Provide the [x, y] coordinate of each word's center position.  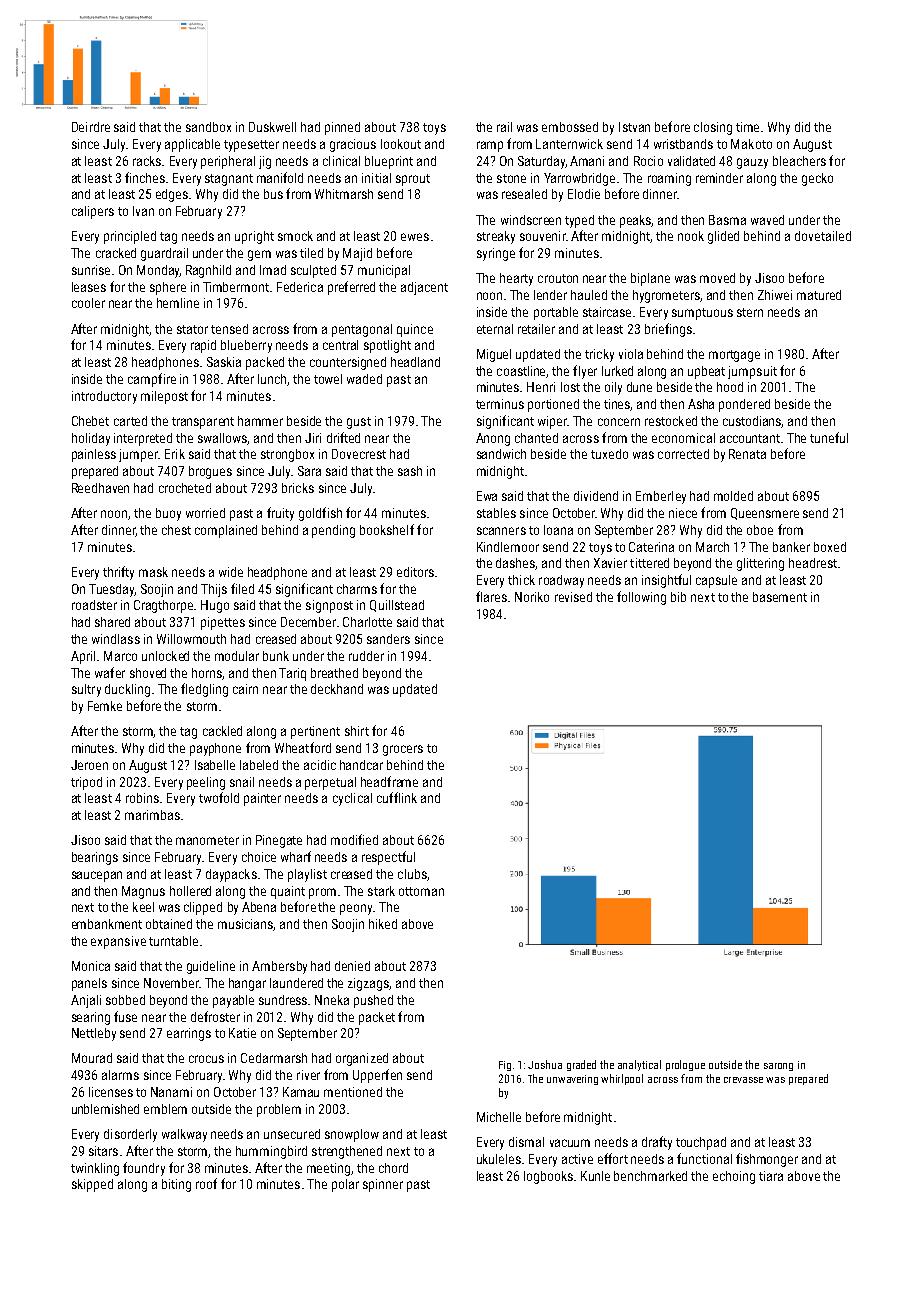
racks [147, 161]
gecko [817, 179]
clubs [412, 874]
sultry [86, 690]
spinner [383, 1185]
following [641, 598]
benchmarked [650, 1176]
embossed [570, 127]
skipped [92, 1185]
